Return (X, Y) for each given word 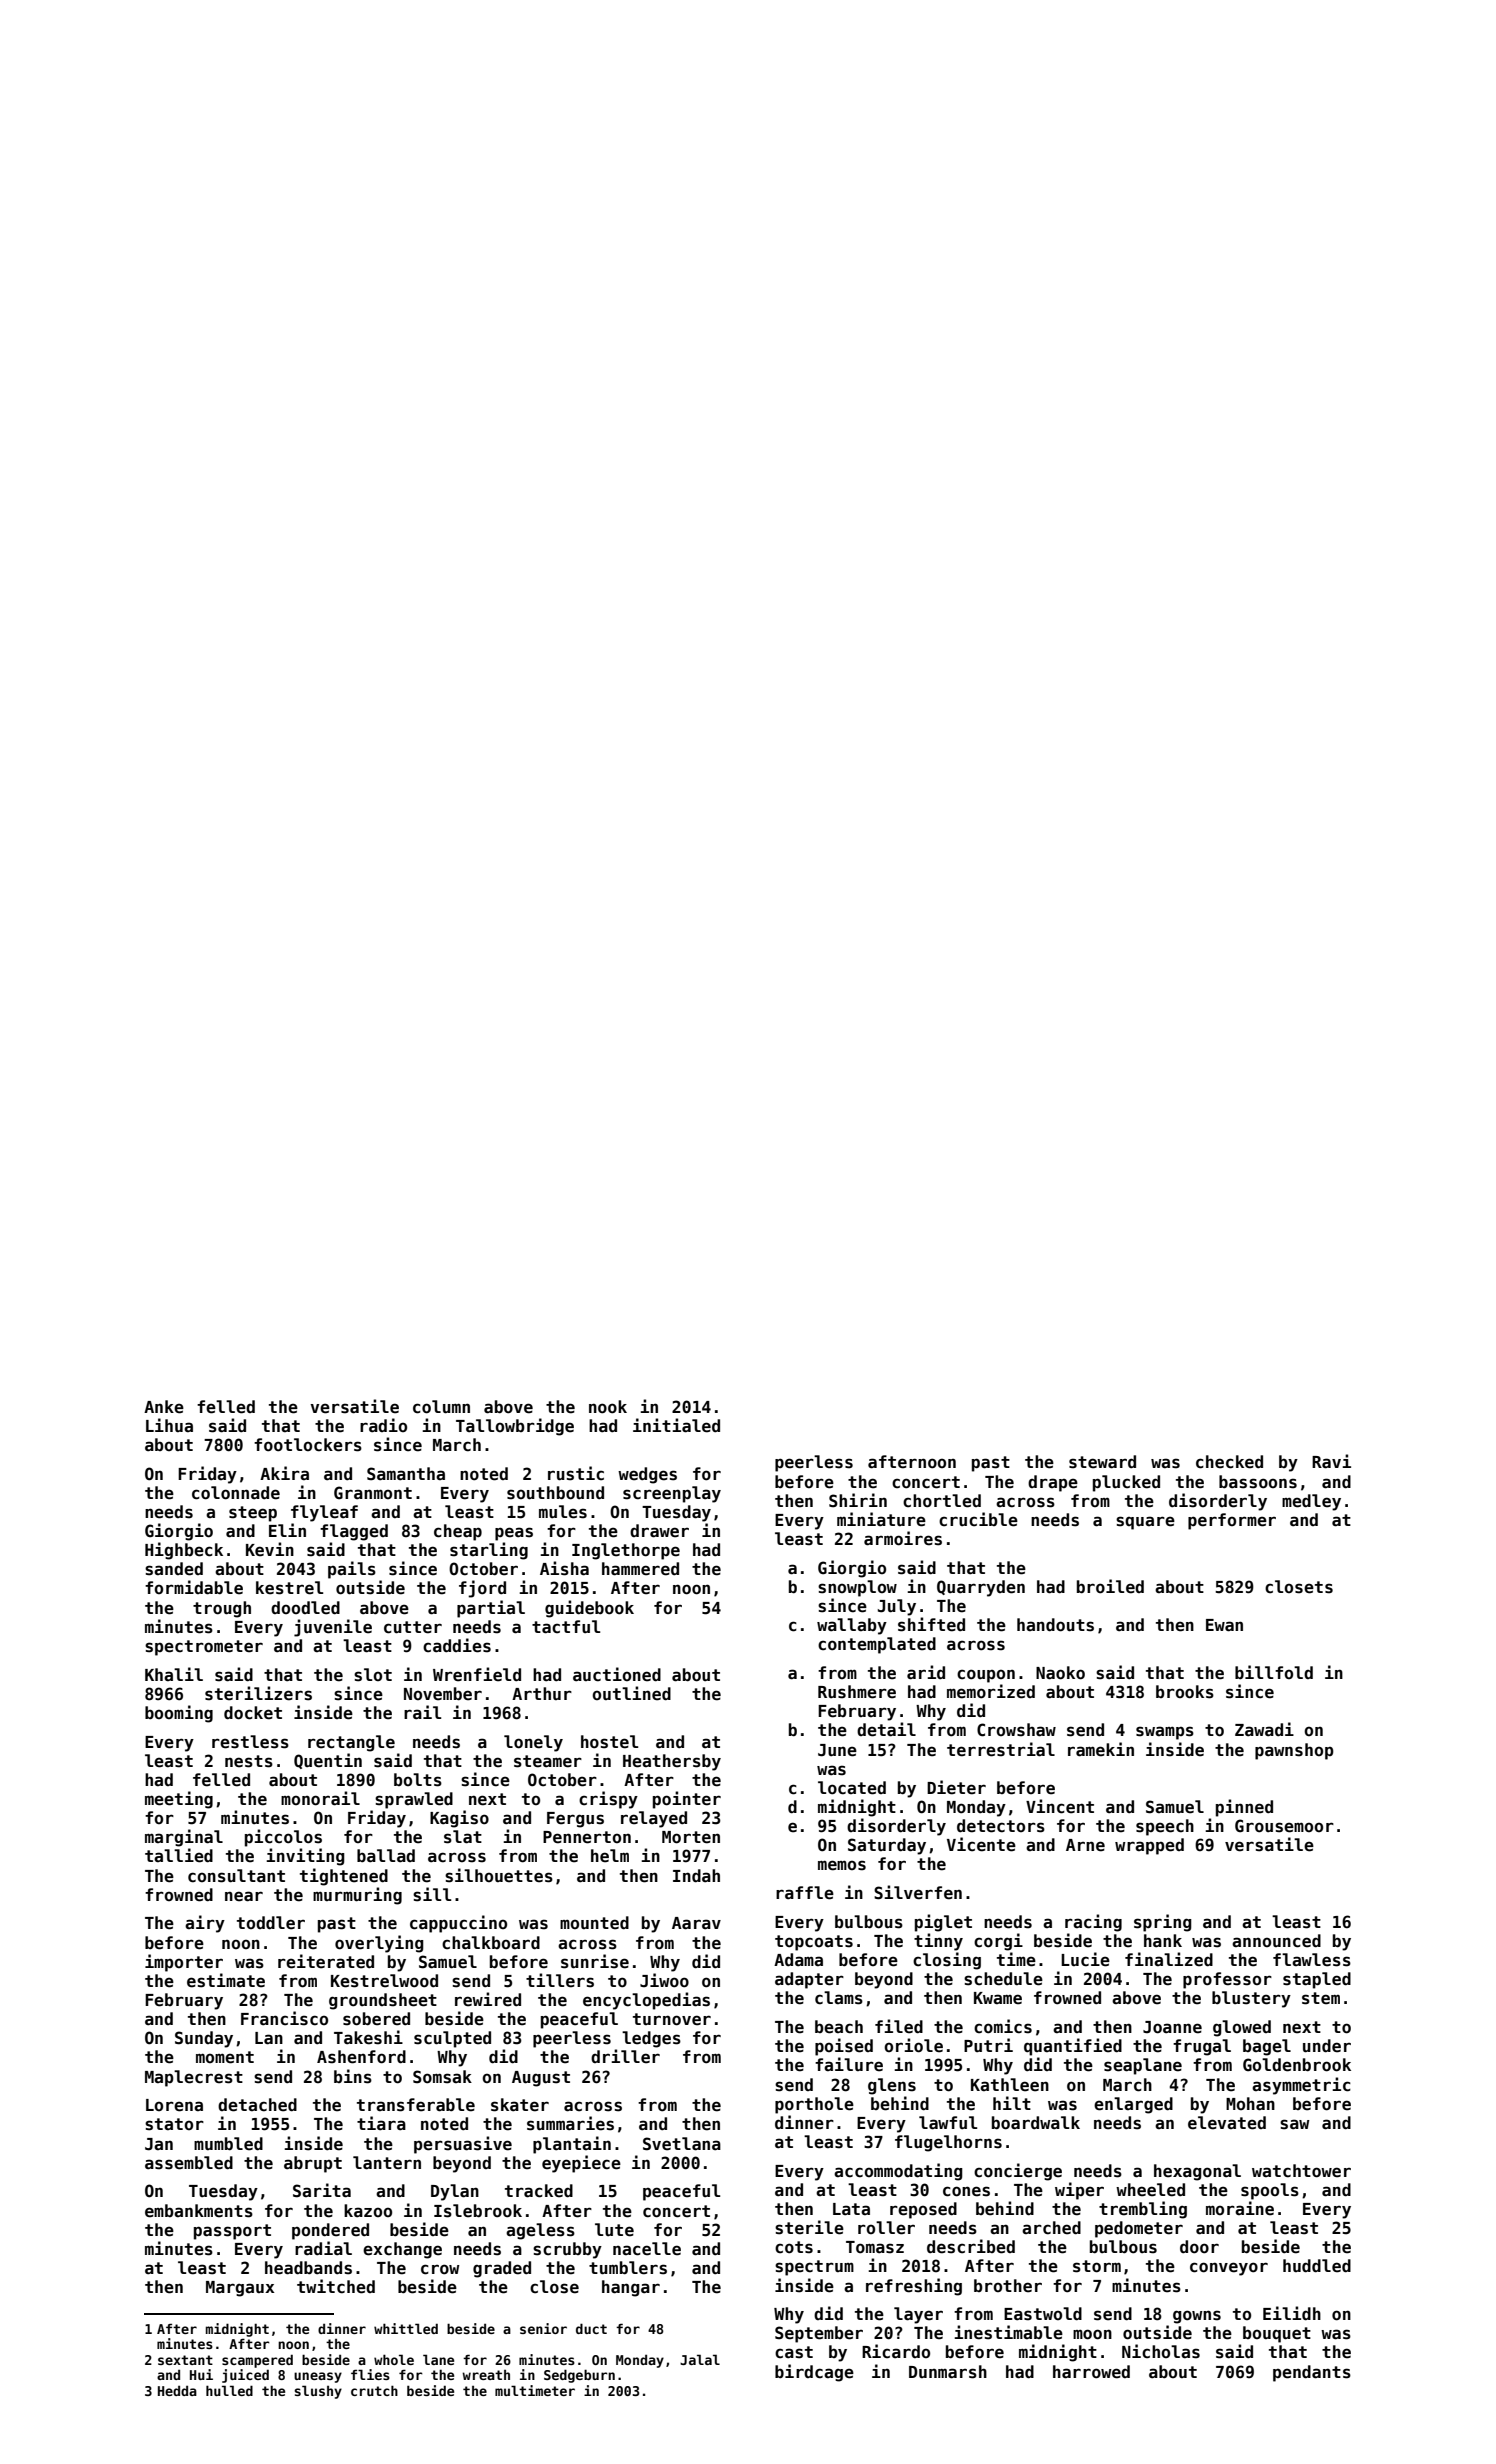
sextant (185, 2360)
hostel (609, 1742)
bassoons (1258, 1482)
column (441, 1407)
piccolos (283, 1838)
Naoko (1060, 1673)
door (1199, 2247)
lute (614, 2230)
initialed (676, 1425)
